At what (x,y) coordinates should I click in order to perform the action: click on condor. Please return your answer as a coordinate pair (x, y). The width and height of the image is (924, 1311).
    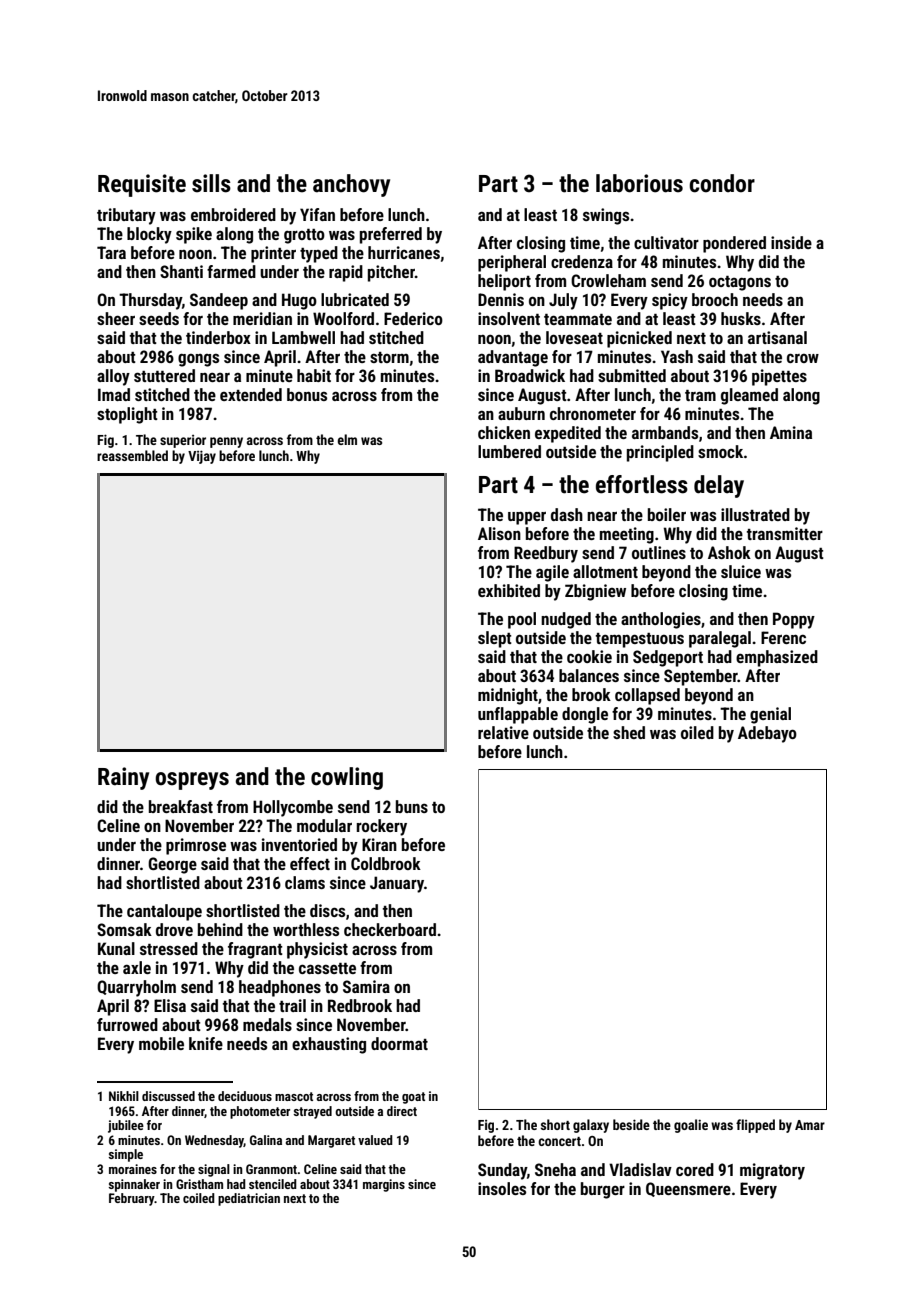
    Looking at the image, I should click on (722, 183).
